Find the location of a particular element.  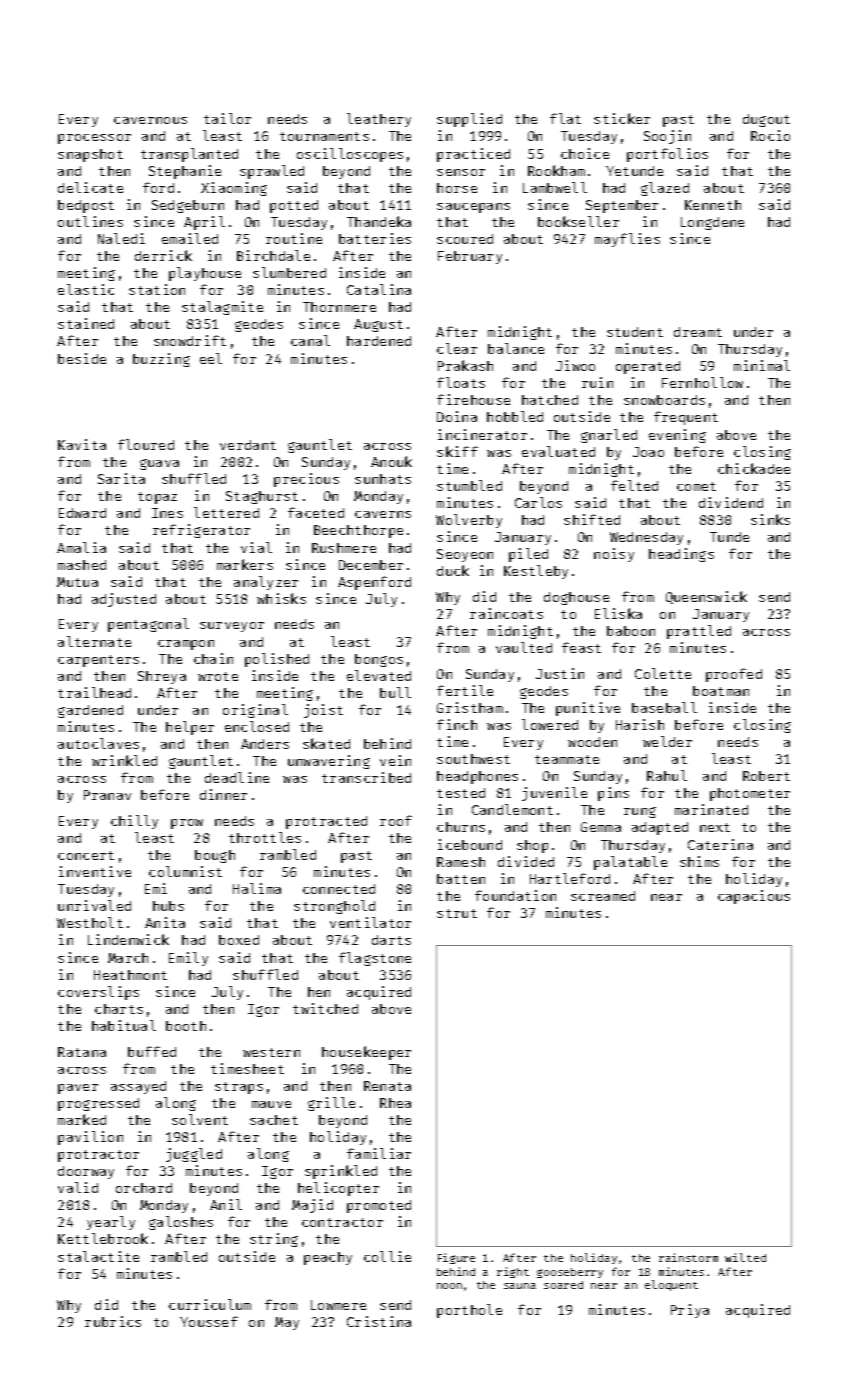

vaulted is located at coordinates (524, 647).
